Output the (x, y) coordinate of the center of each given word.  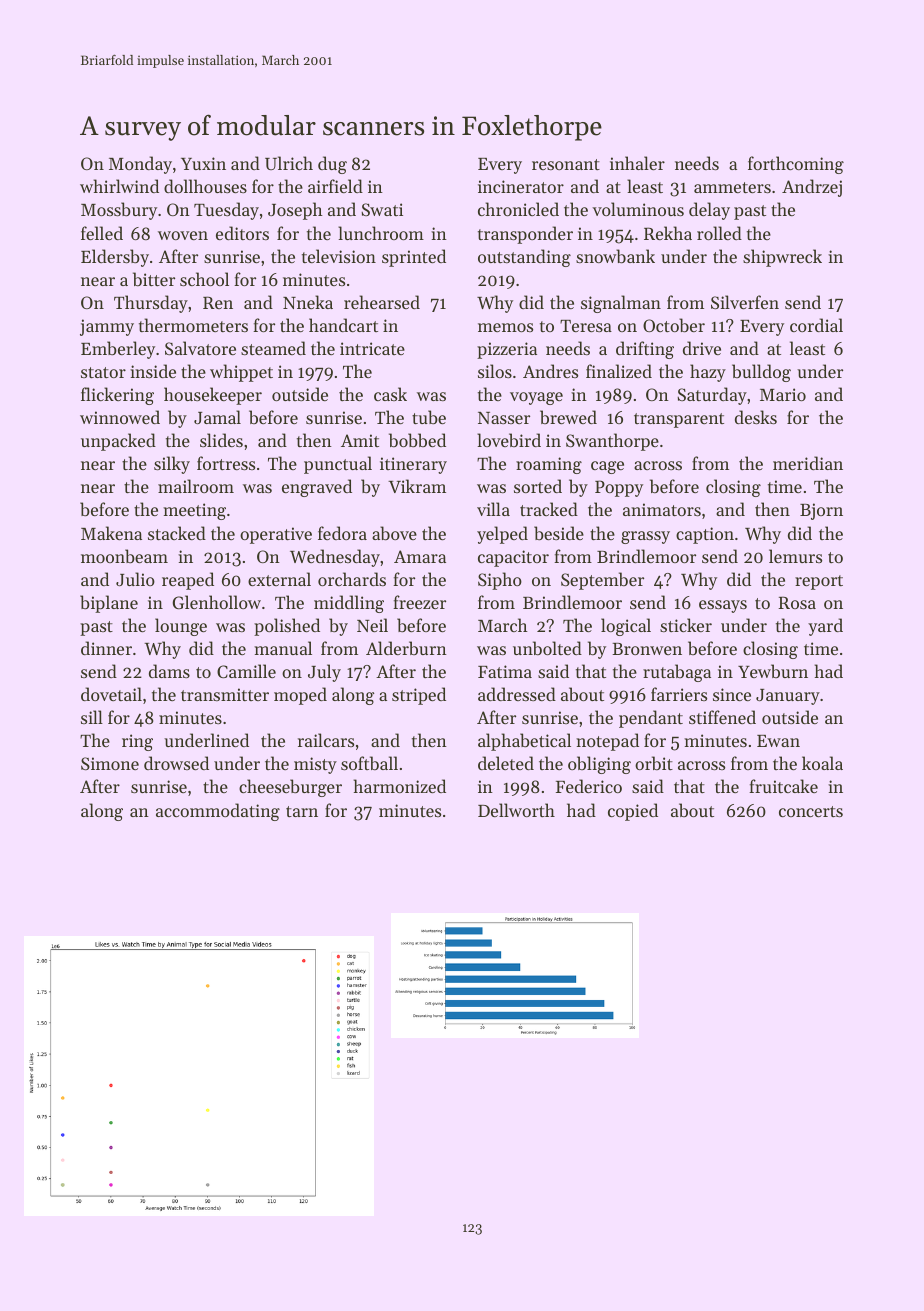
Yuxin (203, 163)
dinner (106, 648)
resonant (566, 164)
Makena (111, 533)
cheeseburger (290, 788)
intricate (372, 348)
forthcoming (796, 165)
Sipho (500, 581)
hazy (708, 373)
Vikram (417, 486)
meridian (808, 463)
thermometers (193, 325)
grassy (645, 537)
